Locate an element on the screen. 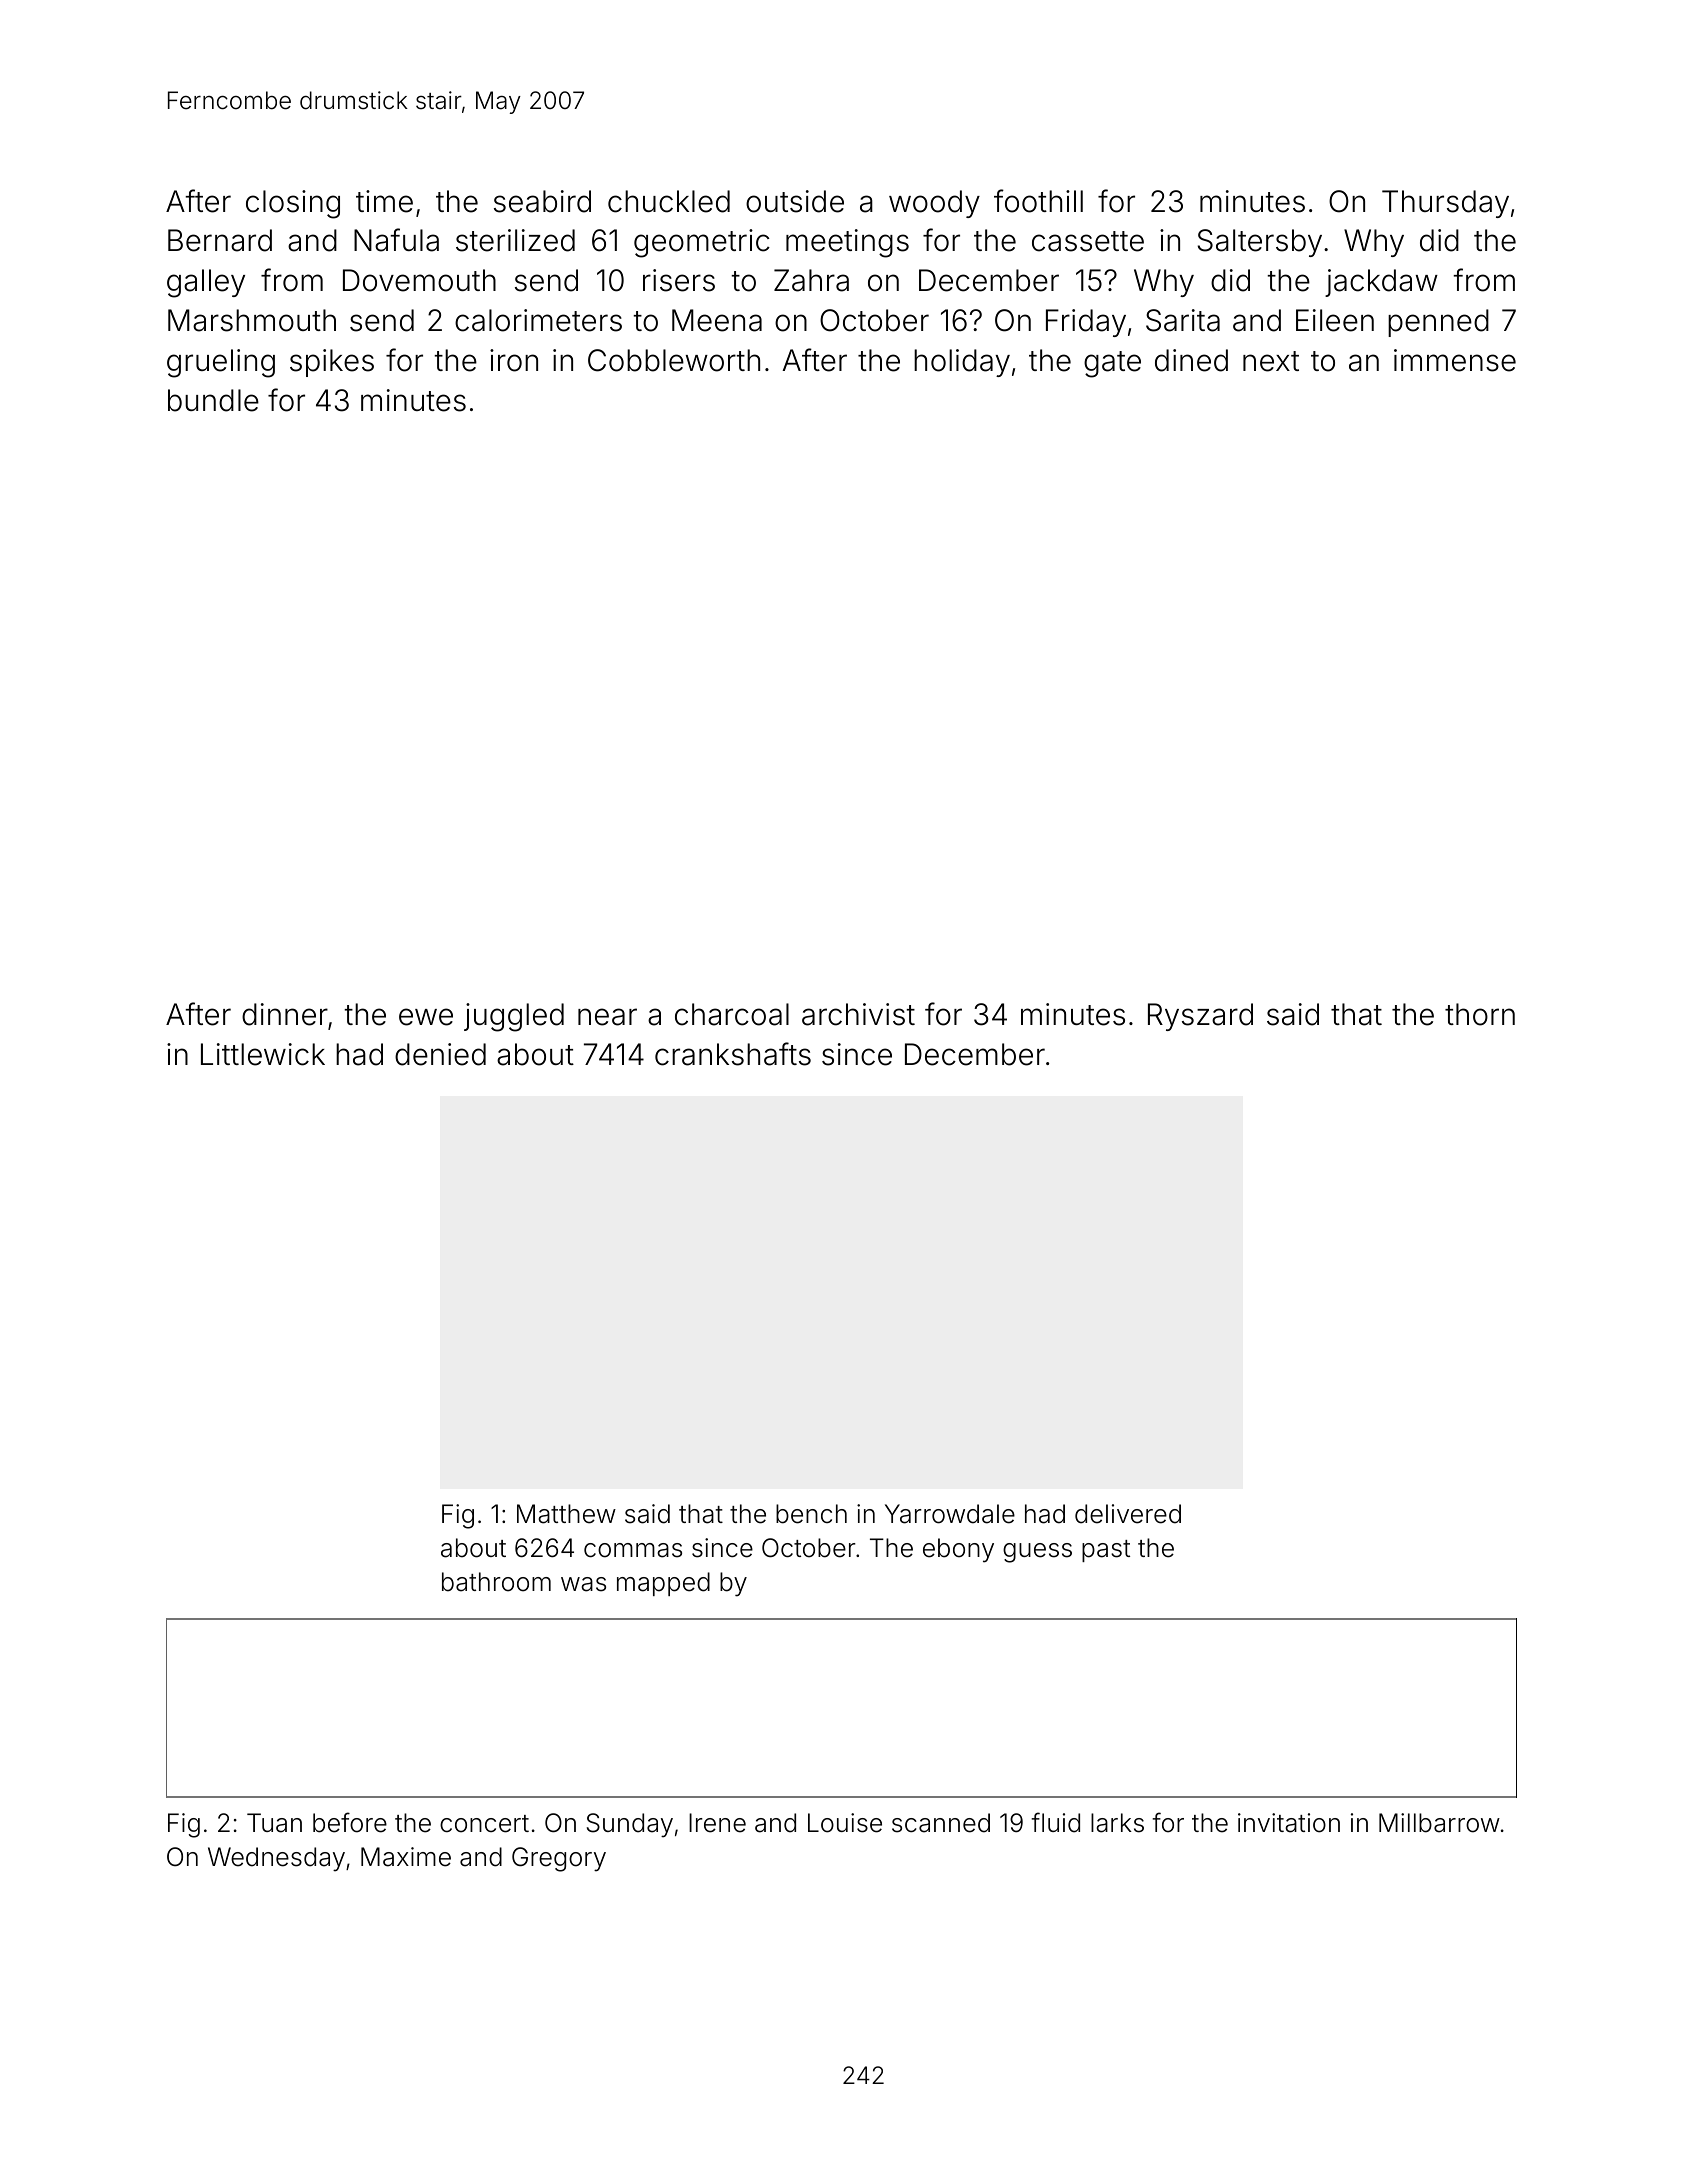 The height and width of the screenshot is (2178, 1683). Thursday is located at coordinates (1445, 204).
